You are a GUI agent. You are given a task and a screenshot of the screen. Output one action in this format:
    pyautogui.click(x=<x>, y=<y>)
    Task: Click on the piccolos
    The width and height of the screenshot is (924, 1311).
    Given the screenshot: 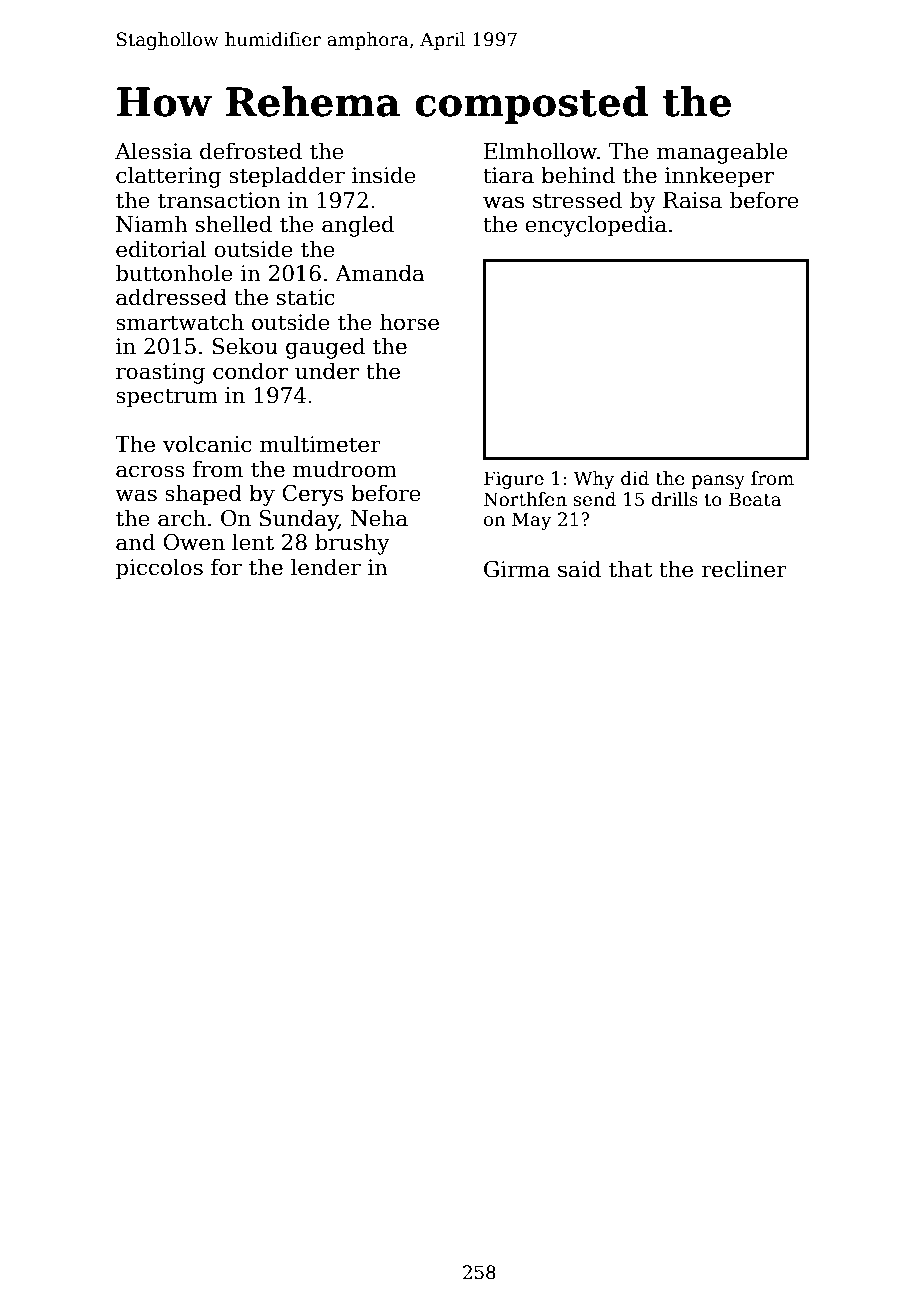 What is the action you would take?
    pyautogui.click(x=159, y=569)
